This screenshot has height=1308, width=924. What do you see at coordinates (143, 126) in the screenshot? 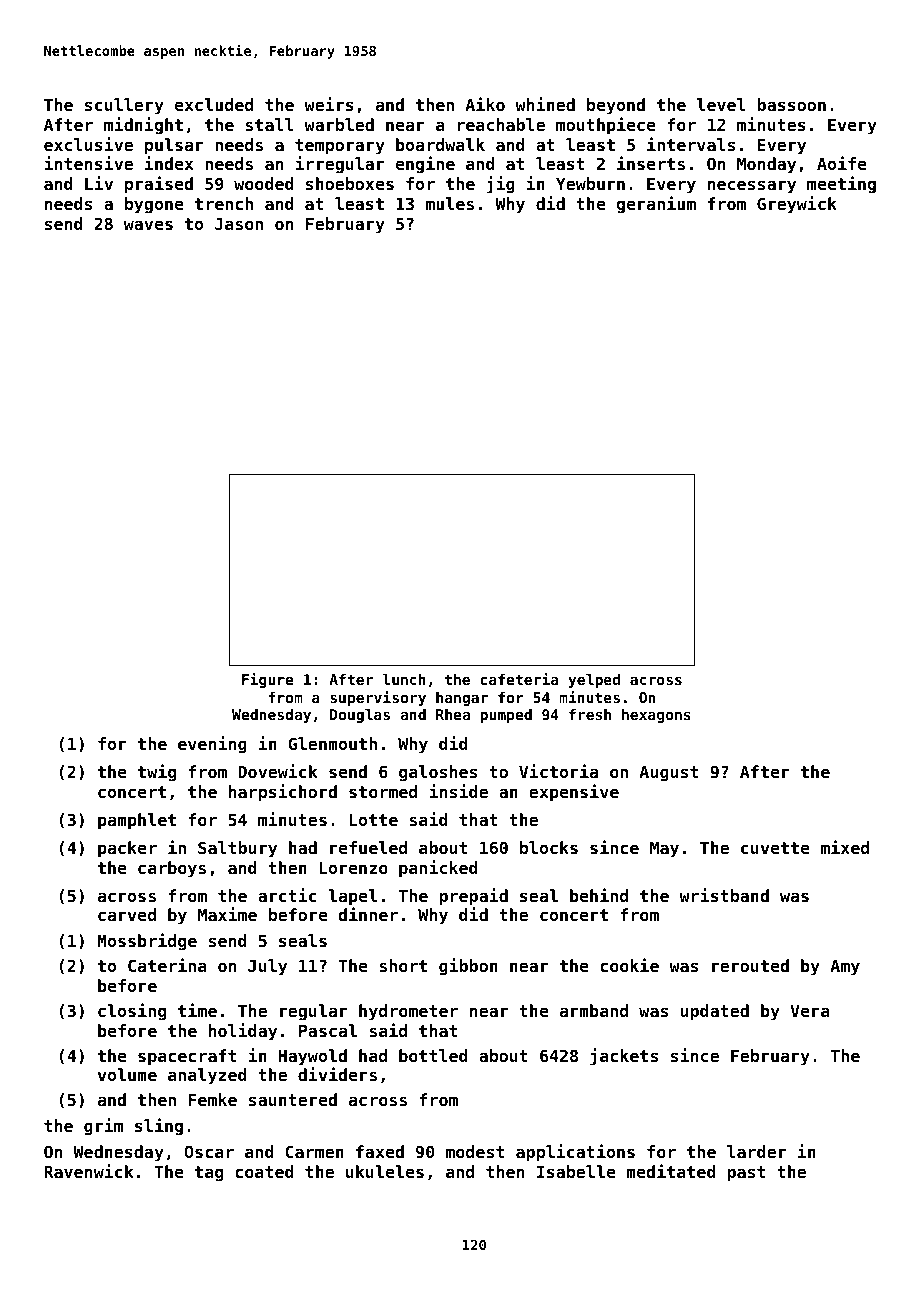
I see `midnight` at bounding box center [143, 126].
